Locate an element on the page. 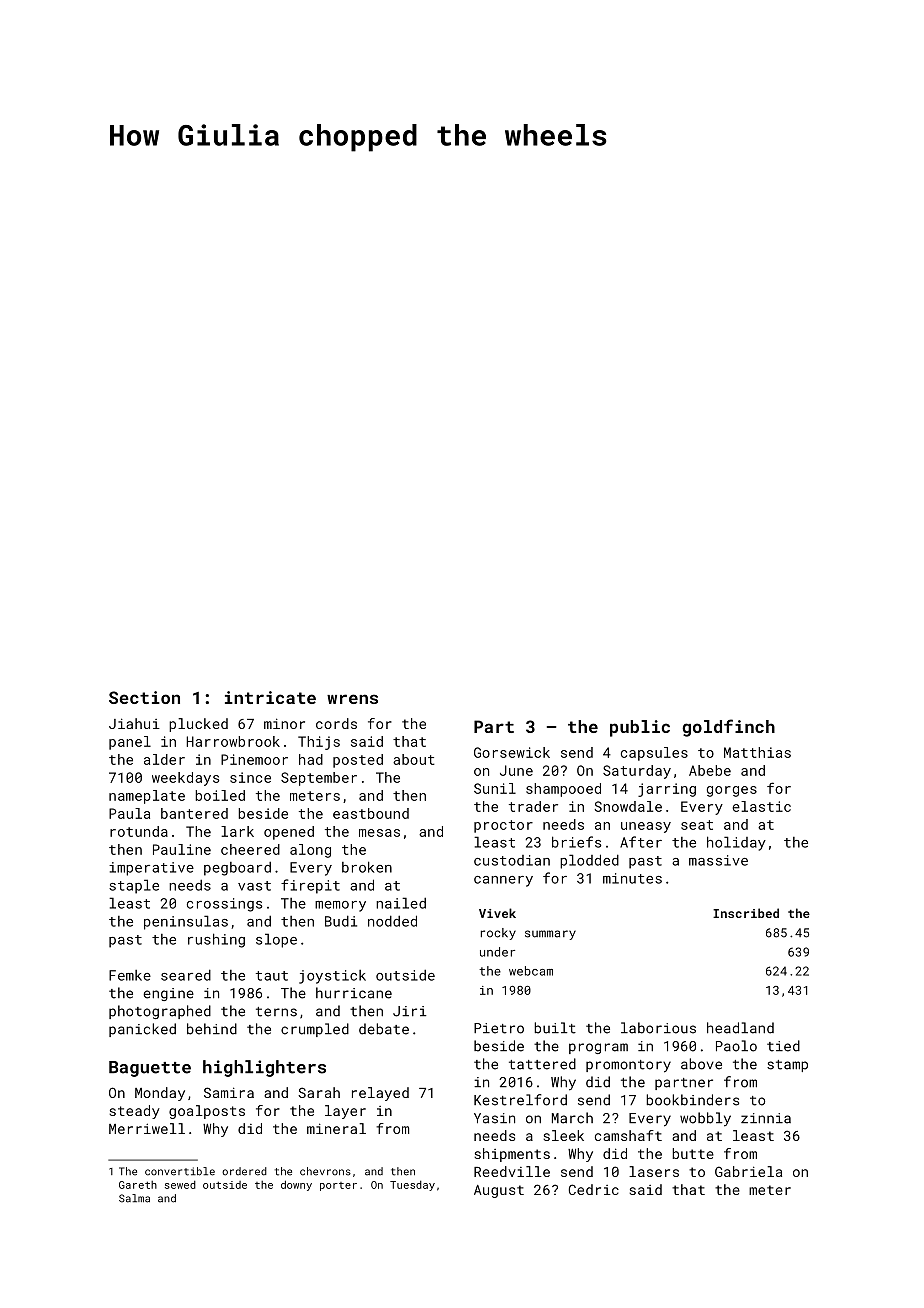 The width and height of the image is (924, 1308). Kestrelford is located at coordinates (520, 1100).
